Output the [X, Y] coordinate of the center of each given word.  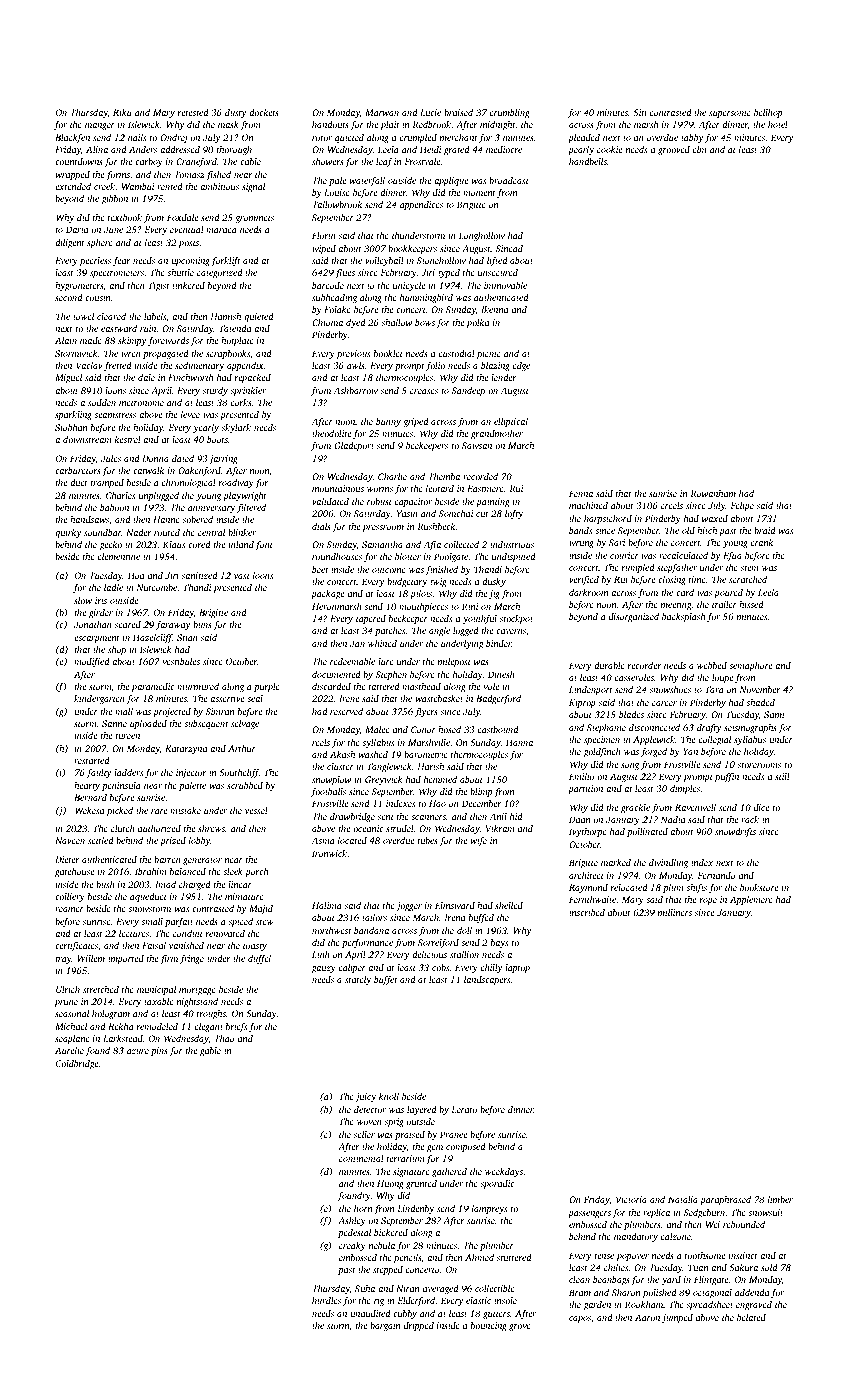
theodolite [331, 433]
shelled [509, 905]
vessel [256, 810]
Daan [579, 819]
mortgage [197, 991]
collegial [715, 740]
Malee [377, 729]
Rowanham [713, 493]
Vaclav [89, 365]
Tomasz [189, 174]
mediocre [504, 149]
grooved [674, 150]
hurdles [326, 1300]
